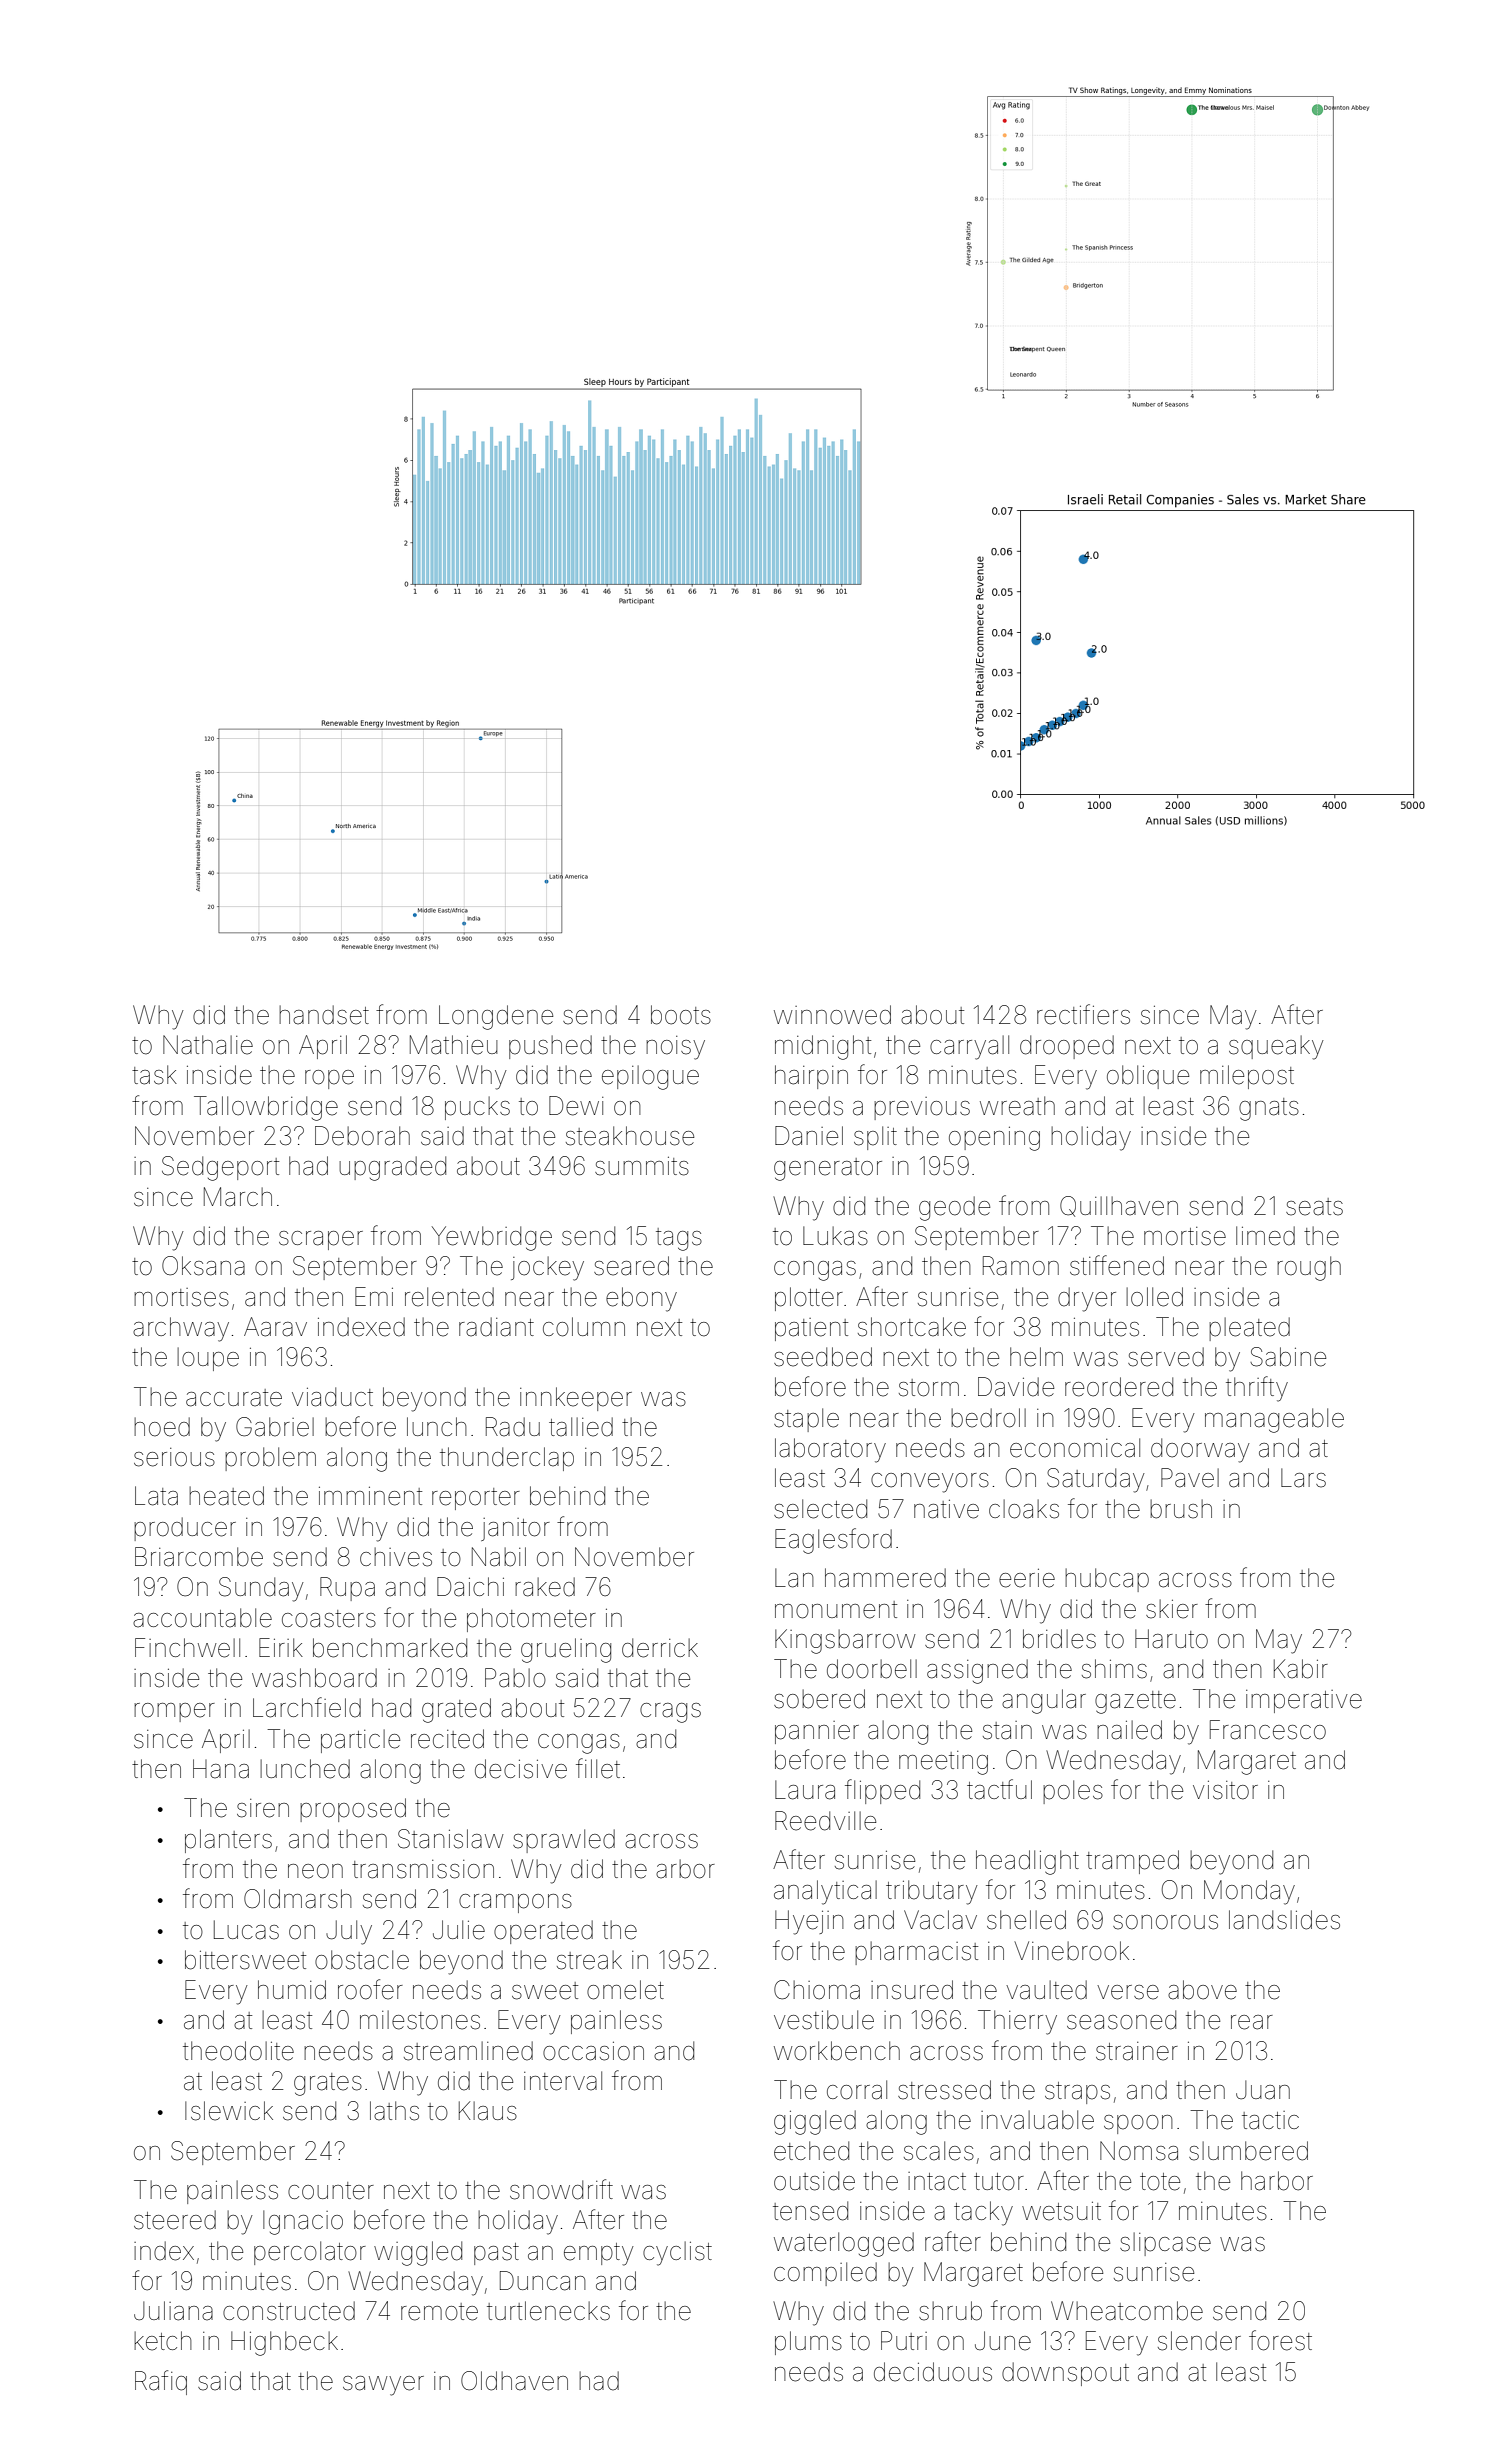 The height and width of the screenshot is (2464, 1496). Describe the element at coordinates (496, 1017) in the screenshot. I see `Longdene` at that location.
